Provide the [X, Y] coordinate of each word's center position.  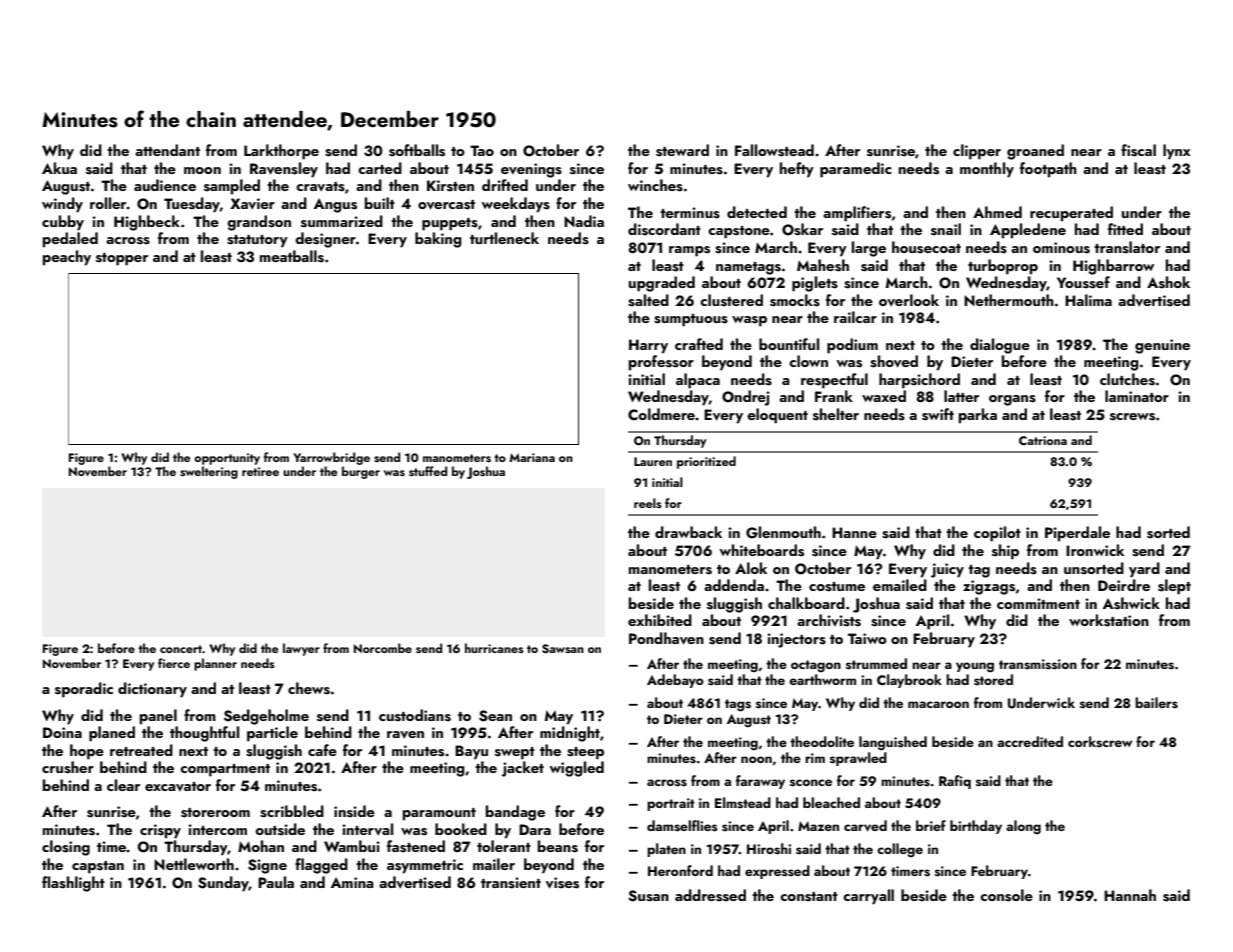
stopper [122, 259]
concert [181, 649]
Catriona [1043, 440]
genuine [1162, 346]
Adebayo [675, 681]
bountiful [789, 344]
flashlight [73, 884]
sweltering [209, 472]
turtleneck [504, 238]
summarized [342, 221]
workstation [1109, 620]
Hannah [1130, 895]
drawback [688, 532]
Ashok [1168, 282]
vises [562, 883]
